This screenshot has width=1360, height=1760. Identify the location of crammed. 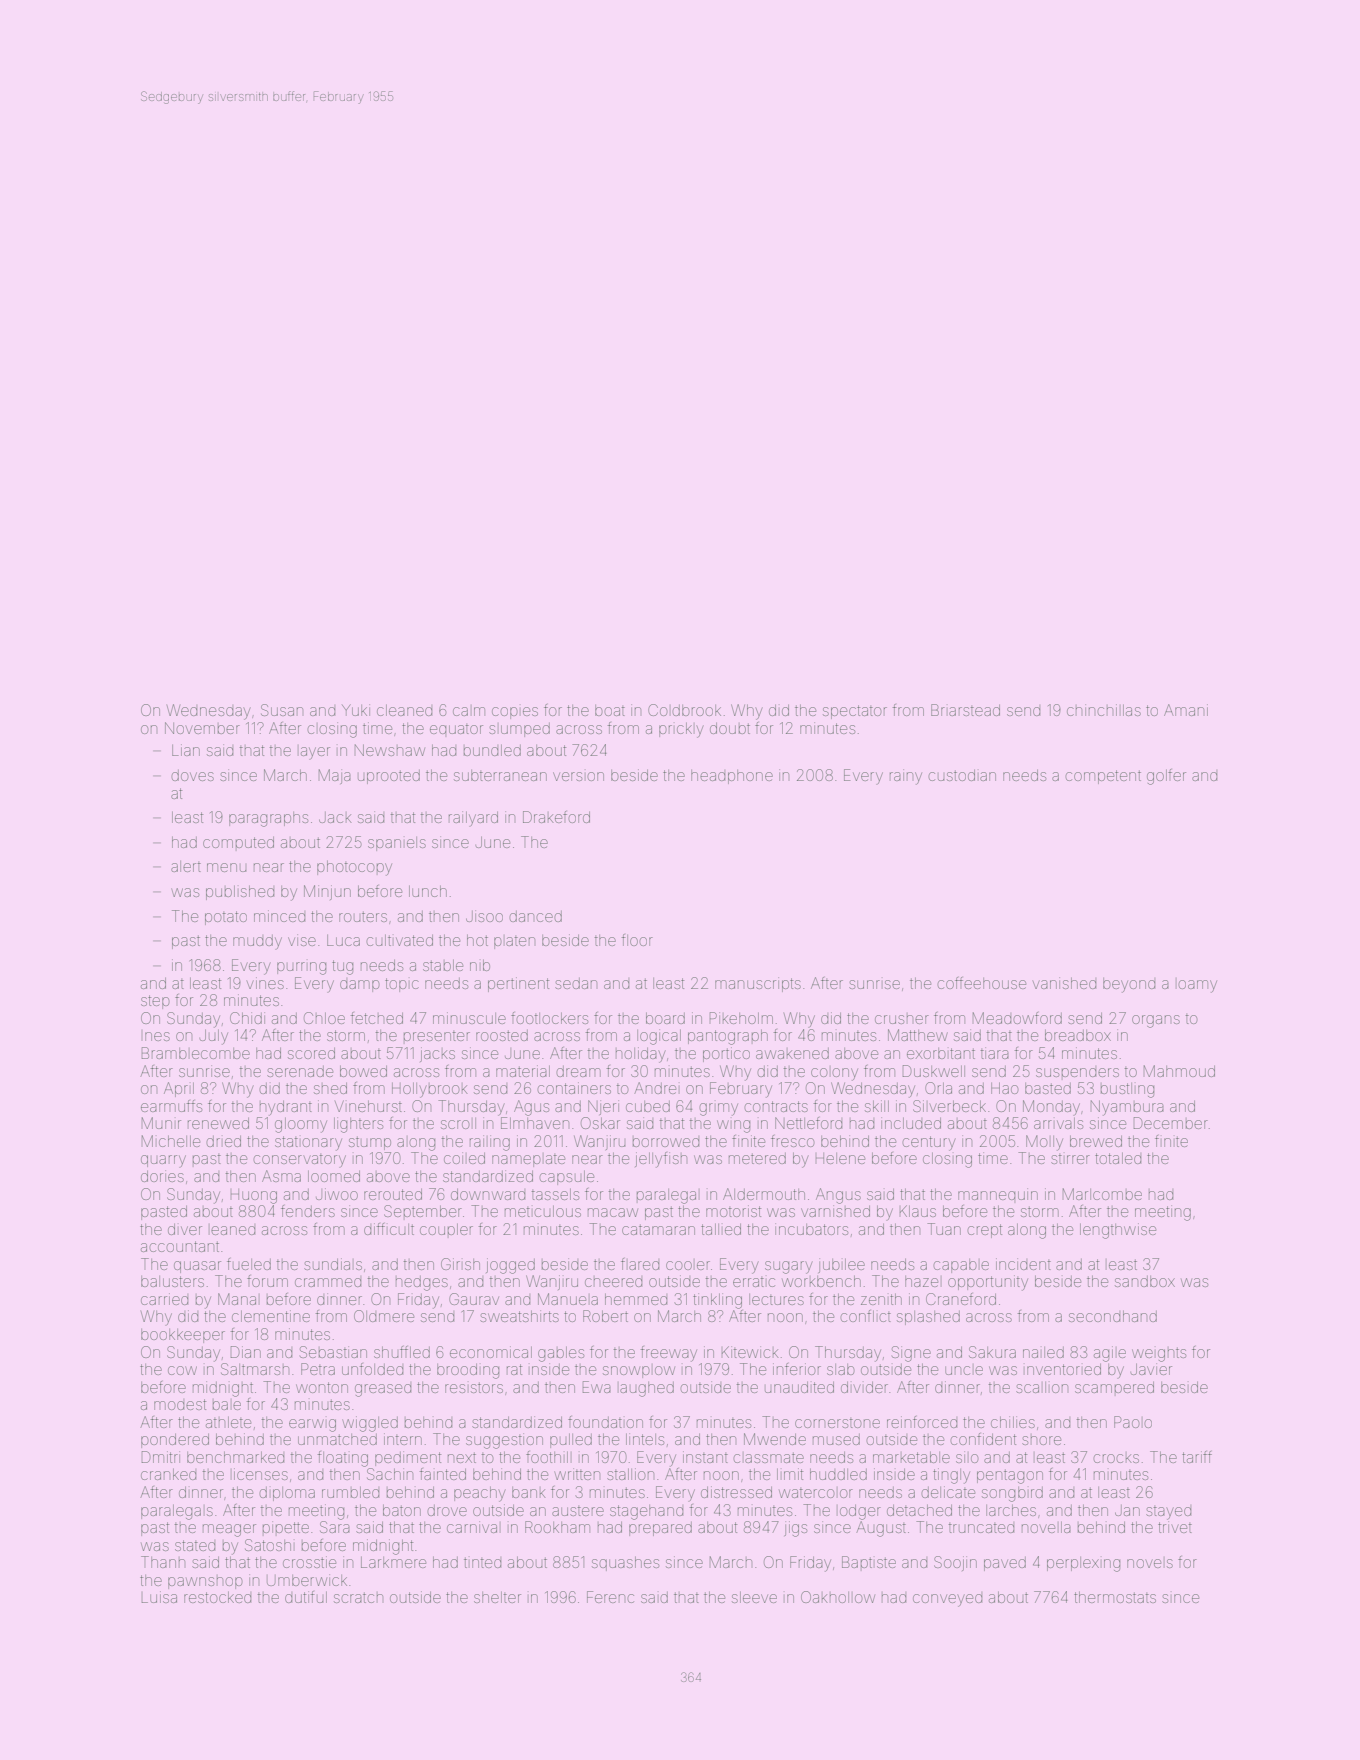
(328, 1282).
